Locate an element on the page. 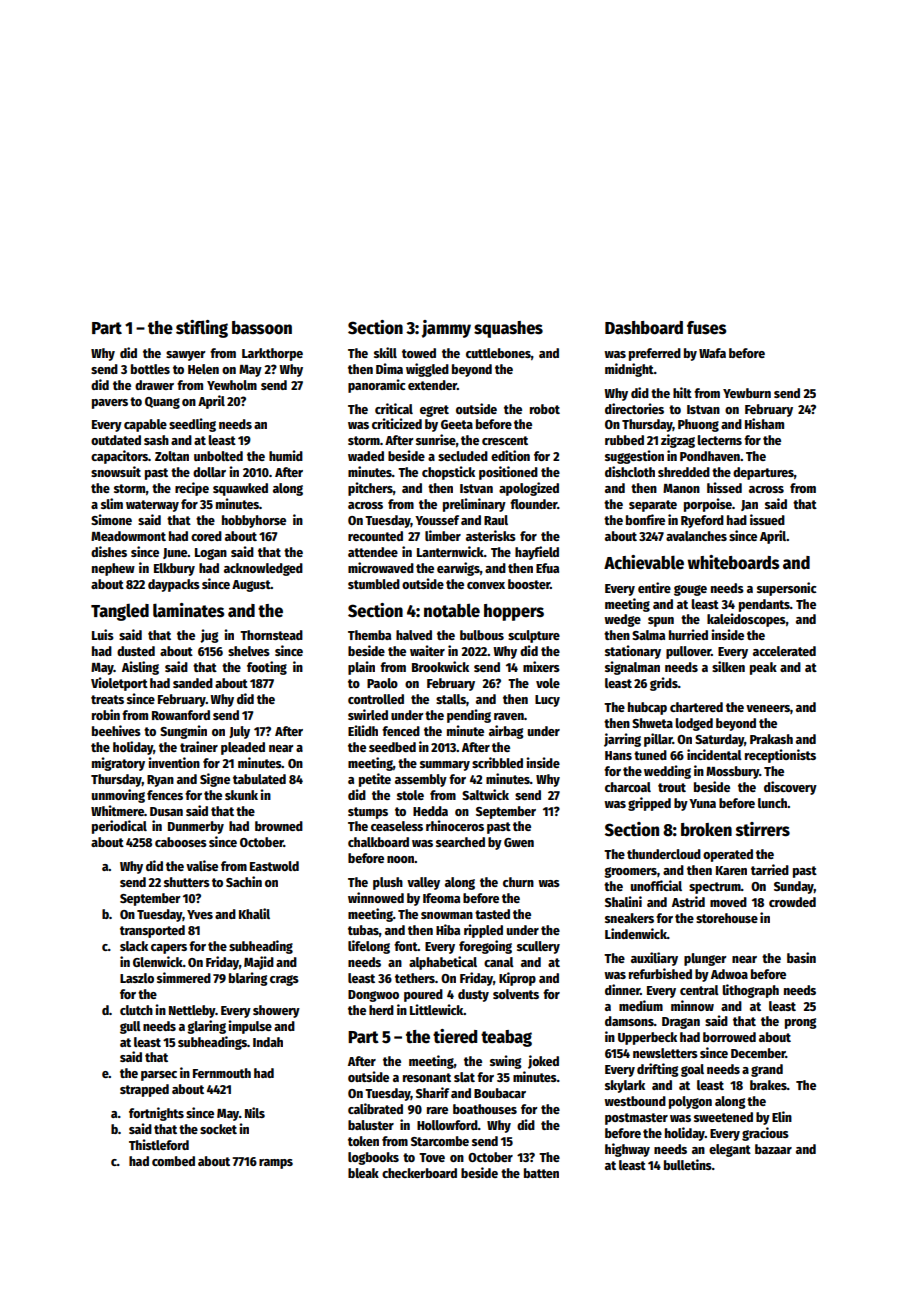 This page has height=1316, width=908. robot is located at coordinates (545, 409).
